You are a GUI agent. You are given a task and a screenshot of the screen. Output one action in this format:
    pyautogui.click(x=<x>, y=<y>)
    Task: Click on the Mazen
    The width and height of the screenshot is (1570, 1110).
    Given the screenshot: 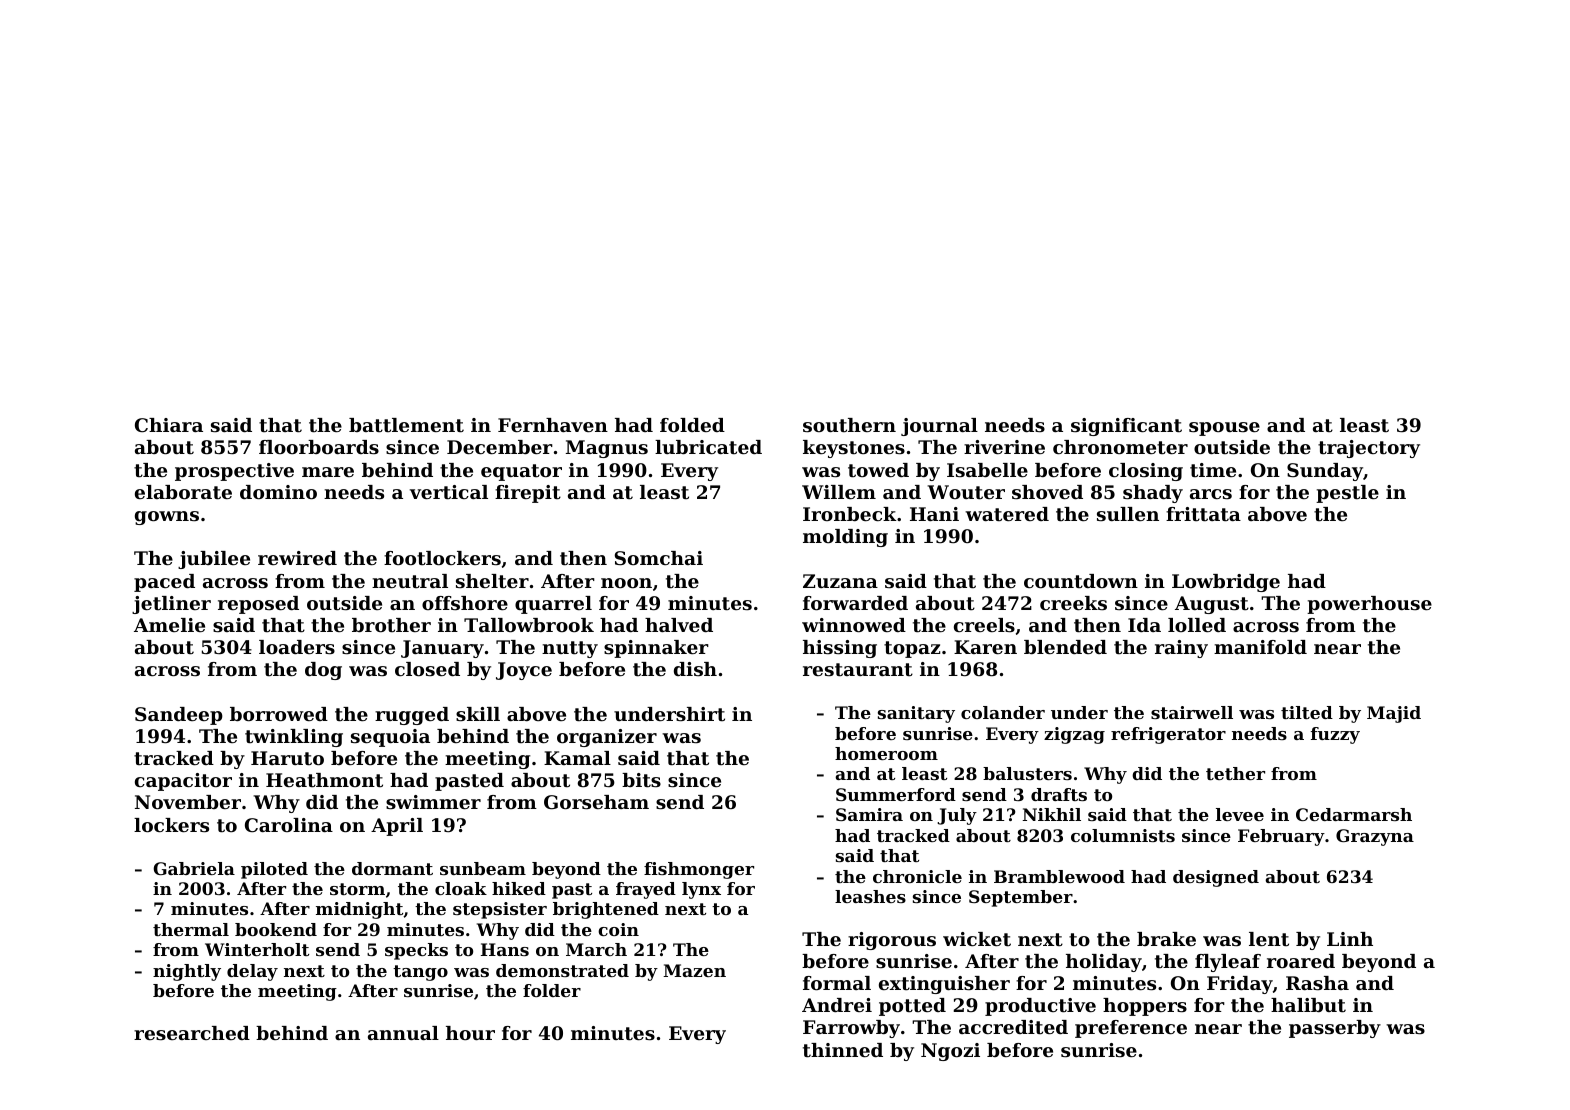 What is the action you would take?
    pyautogui.click(x=694, y=970)
